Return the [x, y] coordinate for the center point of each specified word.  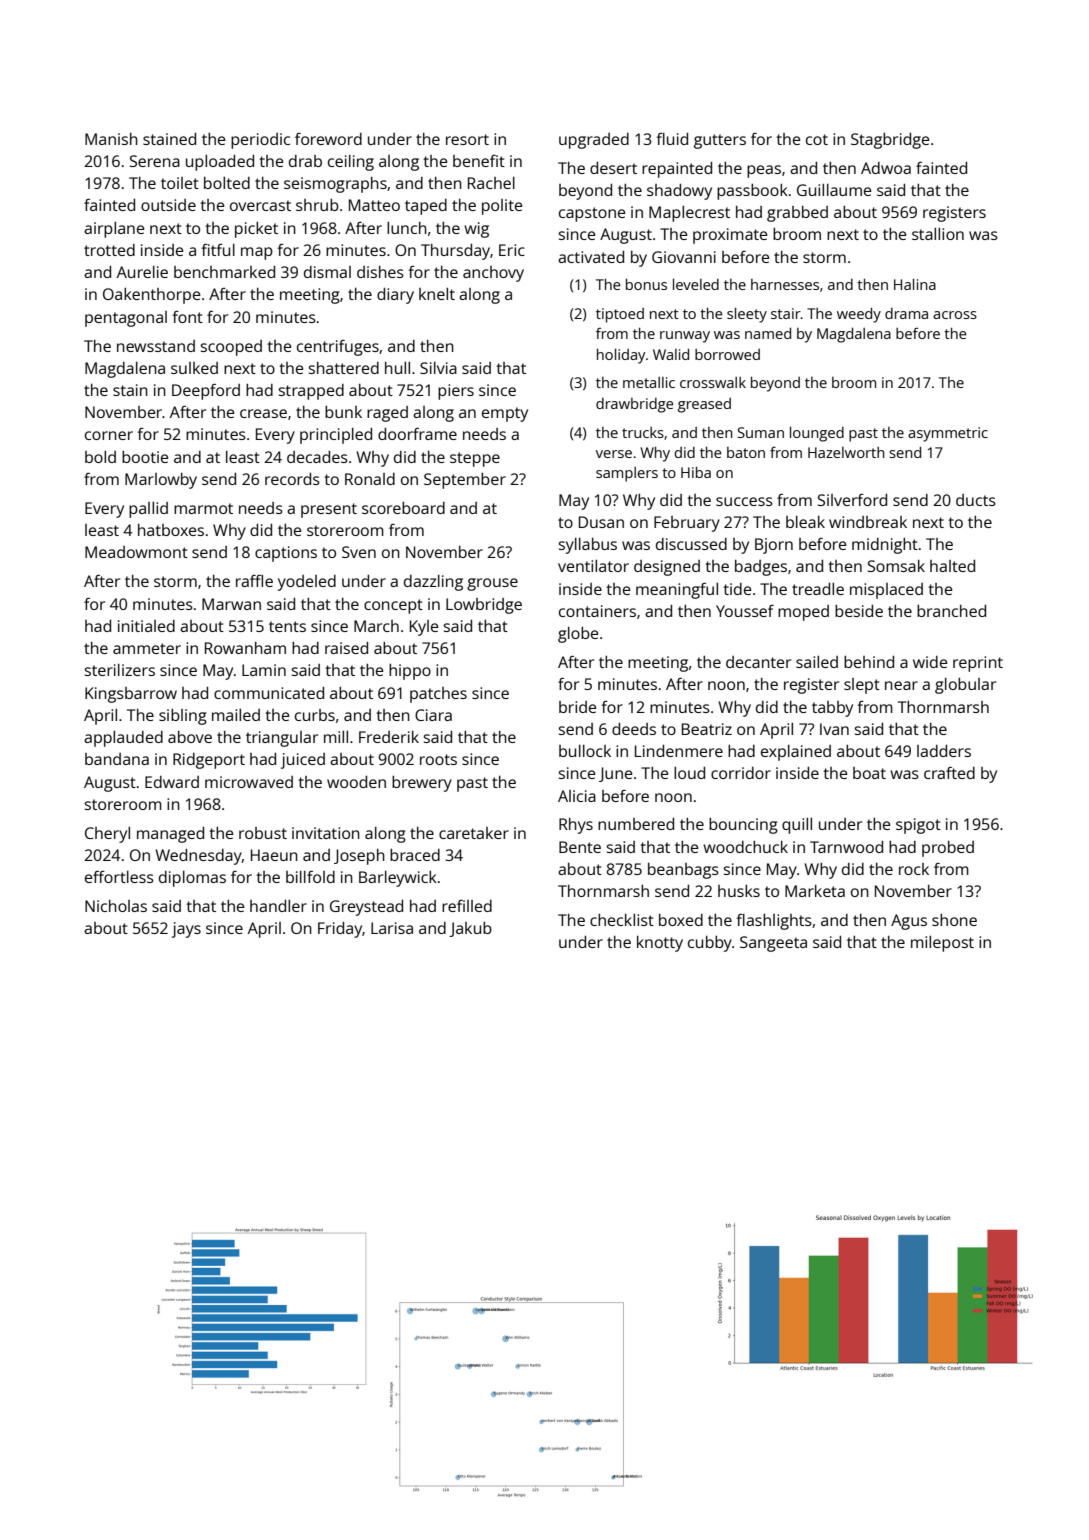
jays [186, 930]
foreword [328, 139]
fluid [672, 139]
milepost [942, 944]
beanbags [683, 871]
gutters [720, 141]
